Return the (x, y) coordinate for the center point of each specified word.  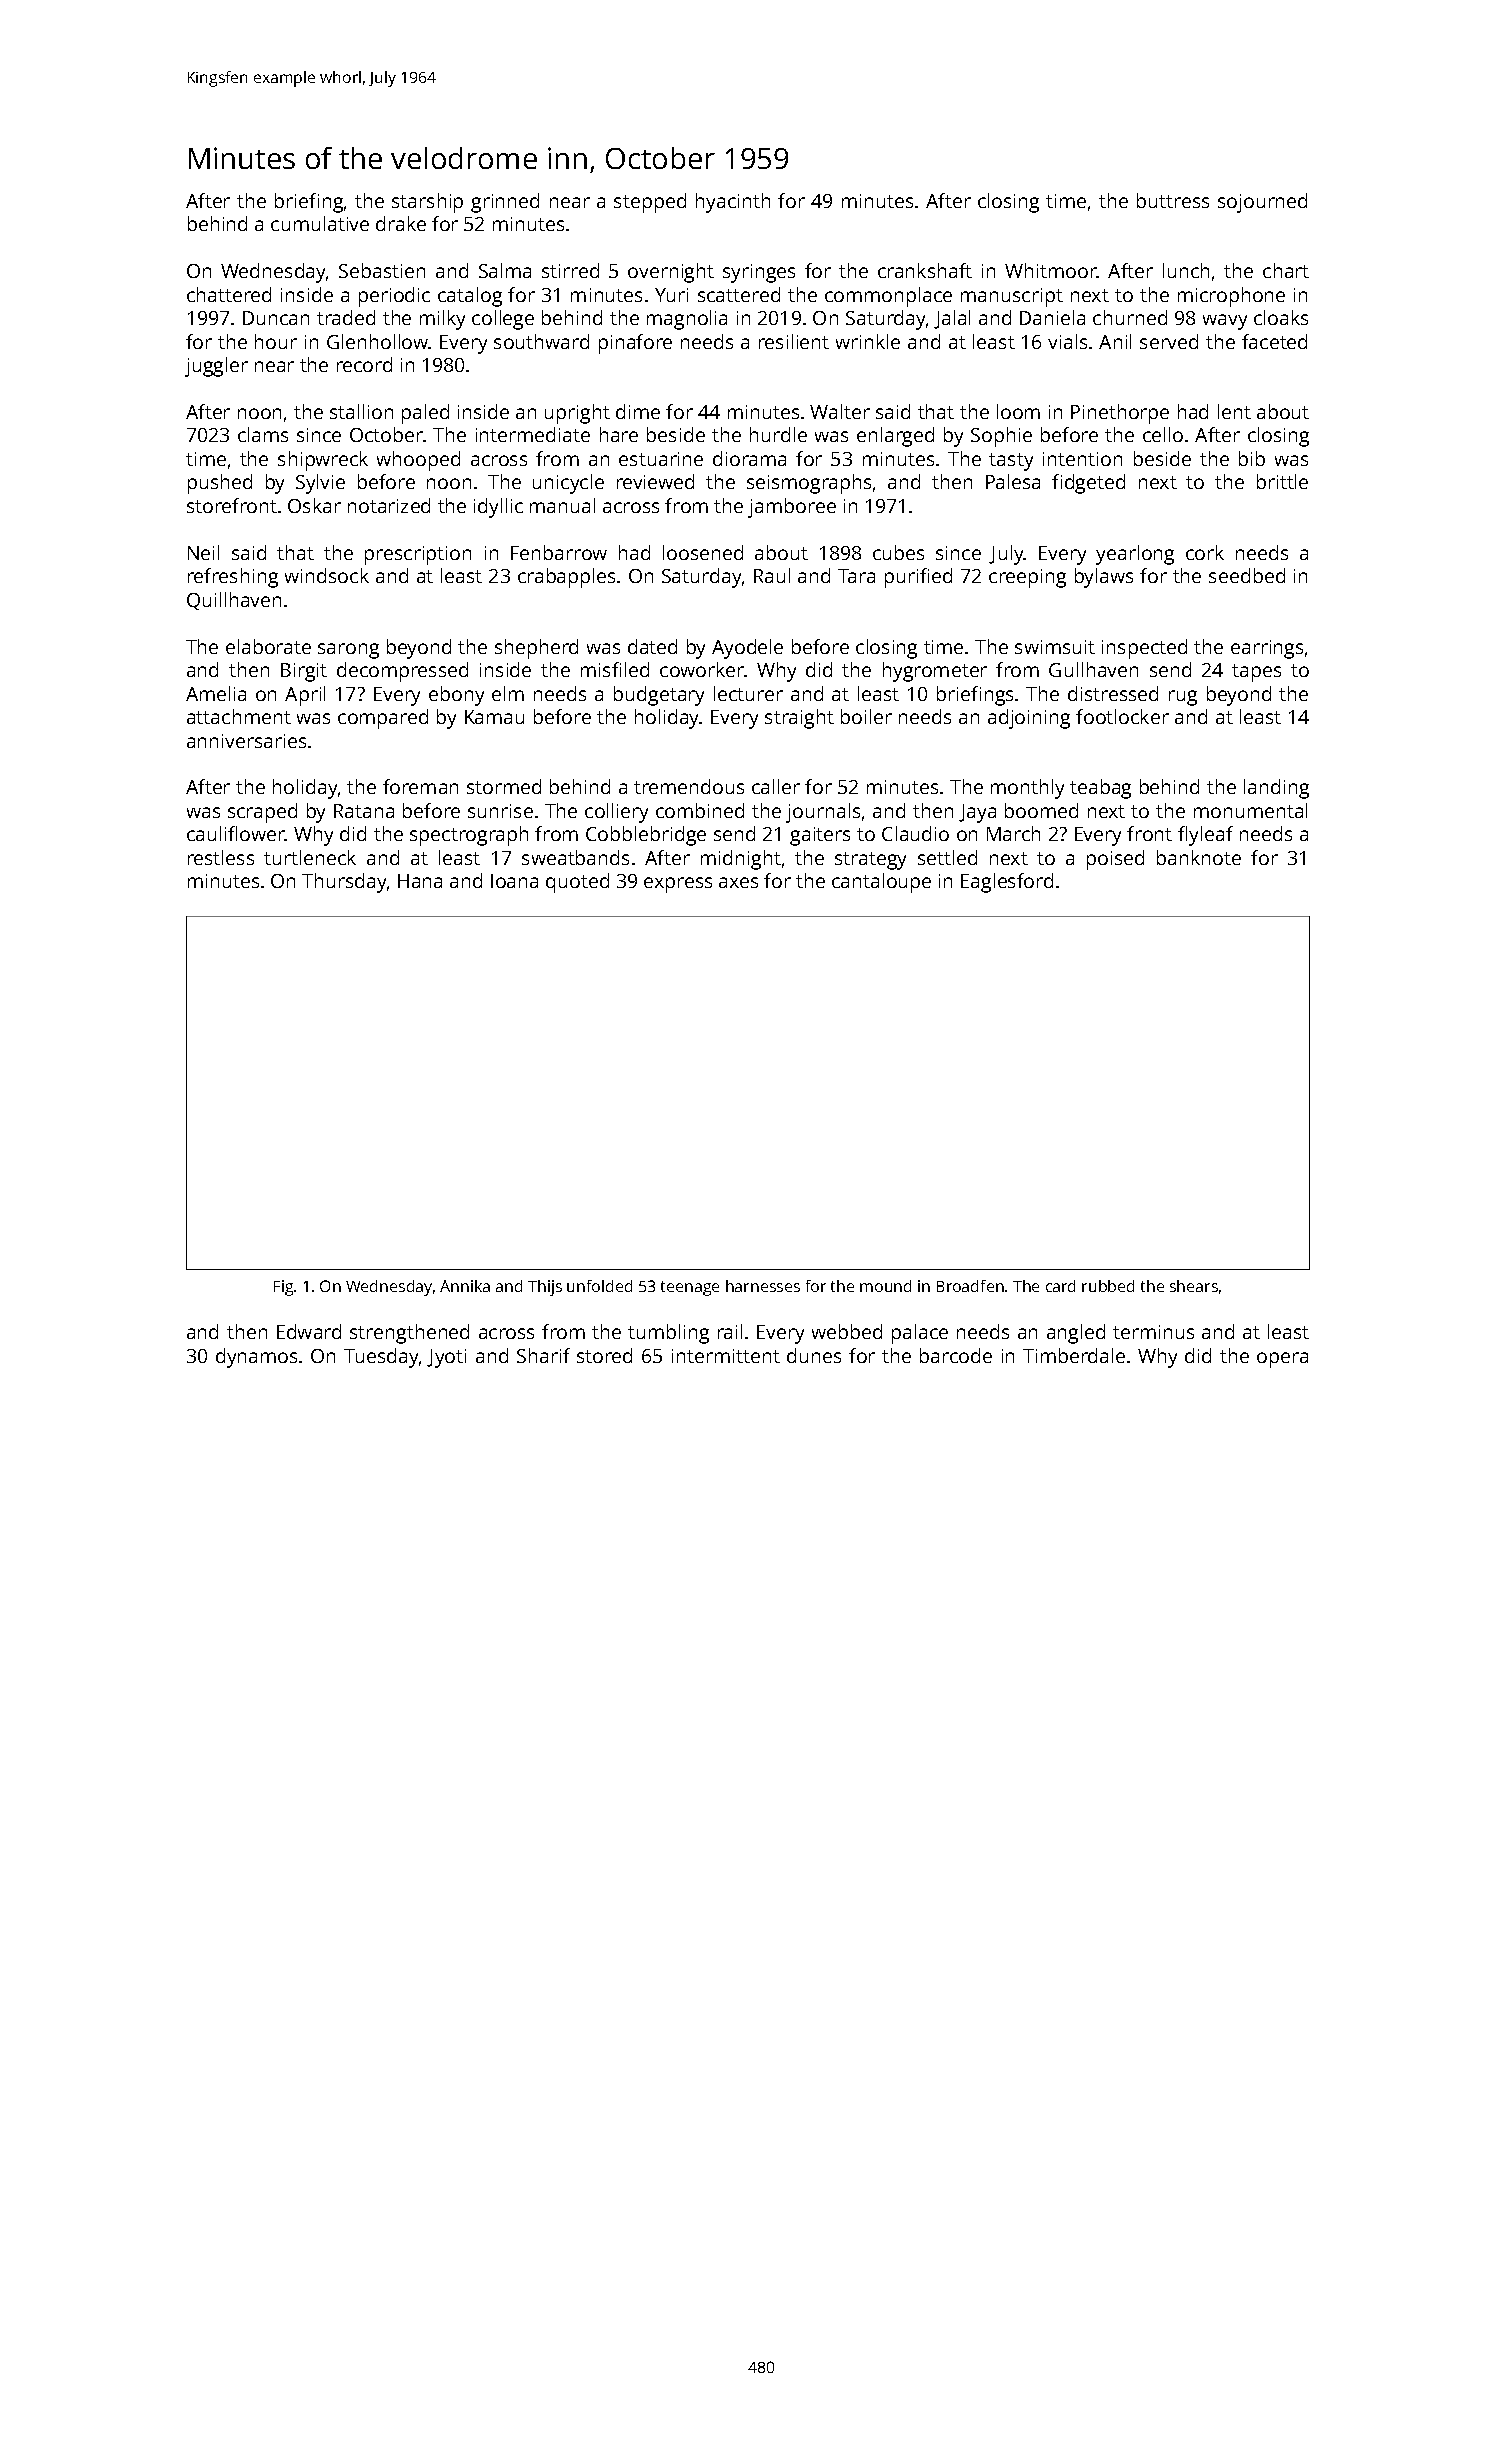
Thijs (545, 1288)
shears (1194, 1286)
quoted (577, 883)
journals (823, 813)
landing (1276, 789)
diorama (749, 458)
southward (541, 341)
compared (383, 719)
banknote (1199, 857)
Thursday (344, 883)
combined (700, 810)
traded (346, 317)
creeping (1027, 578)
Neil (203, 552)
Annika (465, 1286)
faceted (1274, 341)
